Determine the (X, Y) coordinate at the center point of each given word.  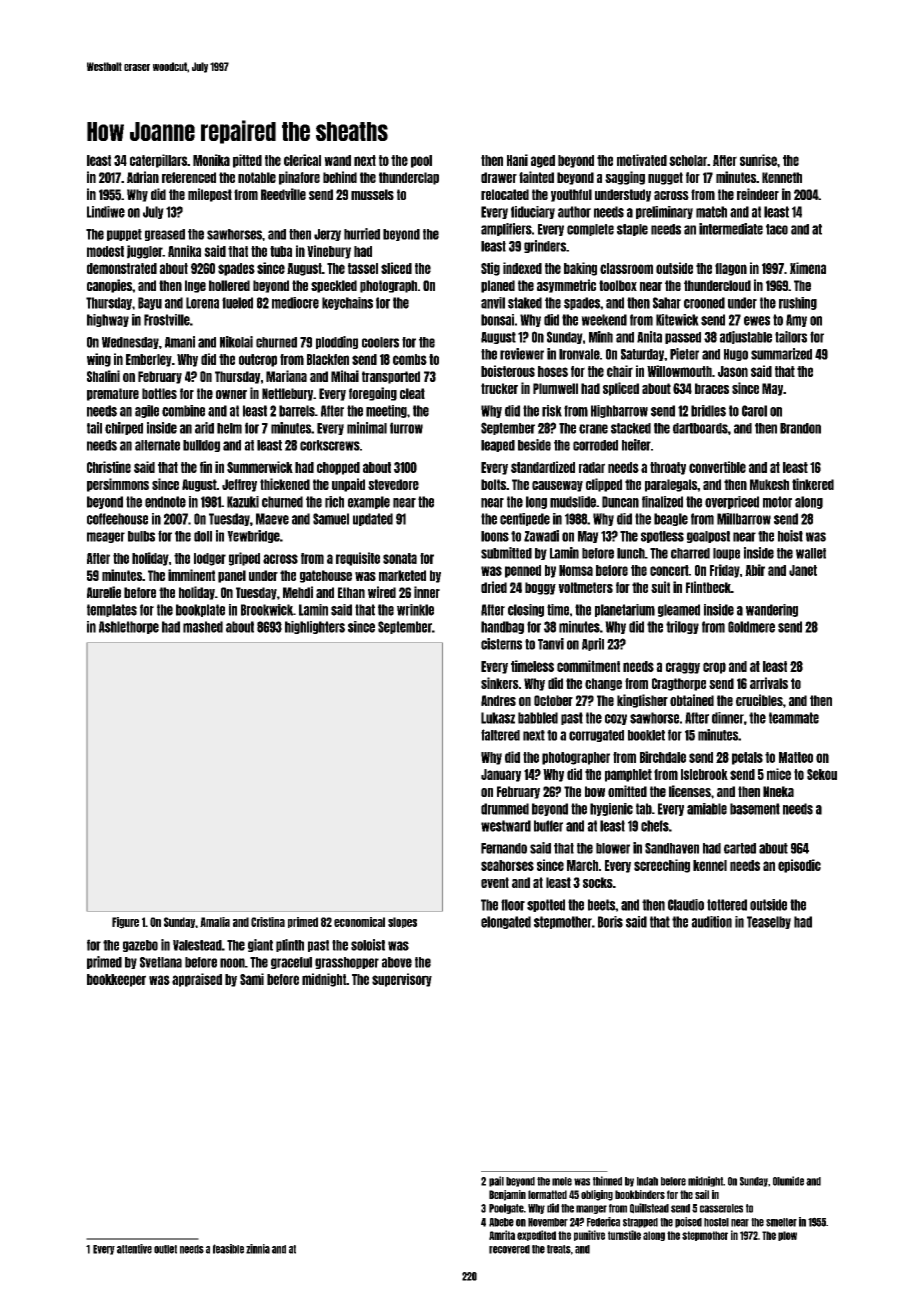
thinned (607, 1181)
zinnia (258, 1249)
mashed (203, 627)
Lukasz (498, 718)
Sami (252, 979)
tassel (363, 268)
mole (562, 1181)
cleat (412, 393)
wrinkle (415, 610)
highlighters (315, 627)
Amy (796, 320)
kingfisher (642, 701)
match (711, 212)
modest (105, 251)
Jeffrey (239, 485)
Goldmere (751, 627)
